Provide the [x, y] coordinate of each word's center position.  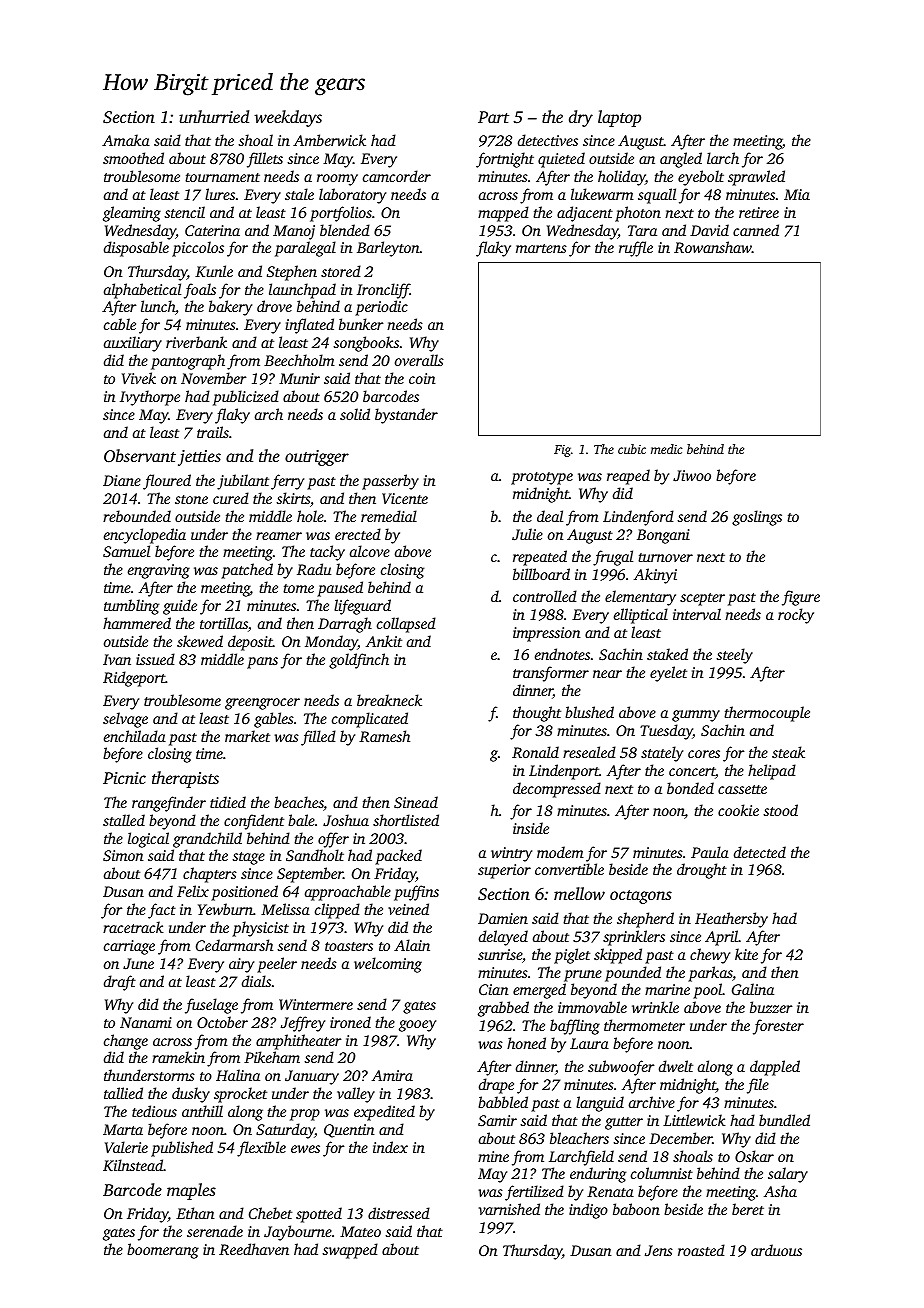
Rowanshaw [713, 247]
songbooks [366, 344]
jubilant [243, 482]
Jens [659, 1250]
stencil [185, 212]
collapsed [406, 625]
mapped [503, 214]
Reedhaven [254, 1249]
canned [756, 230]
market [247, 736]
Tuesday [666, 732]
